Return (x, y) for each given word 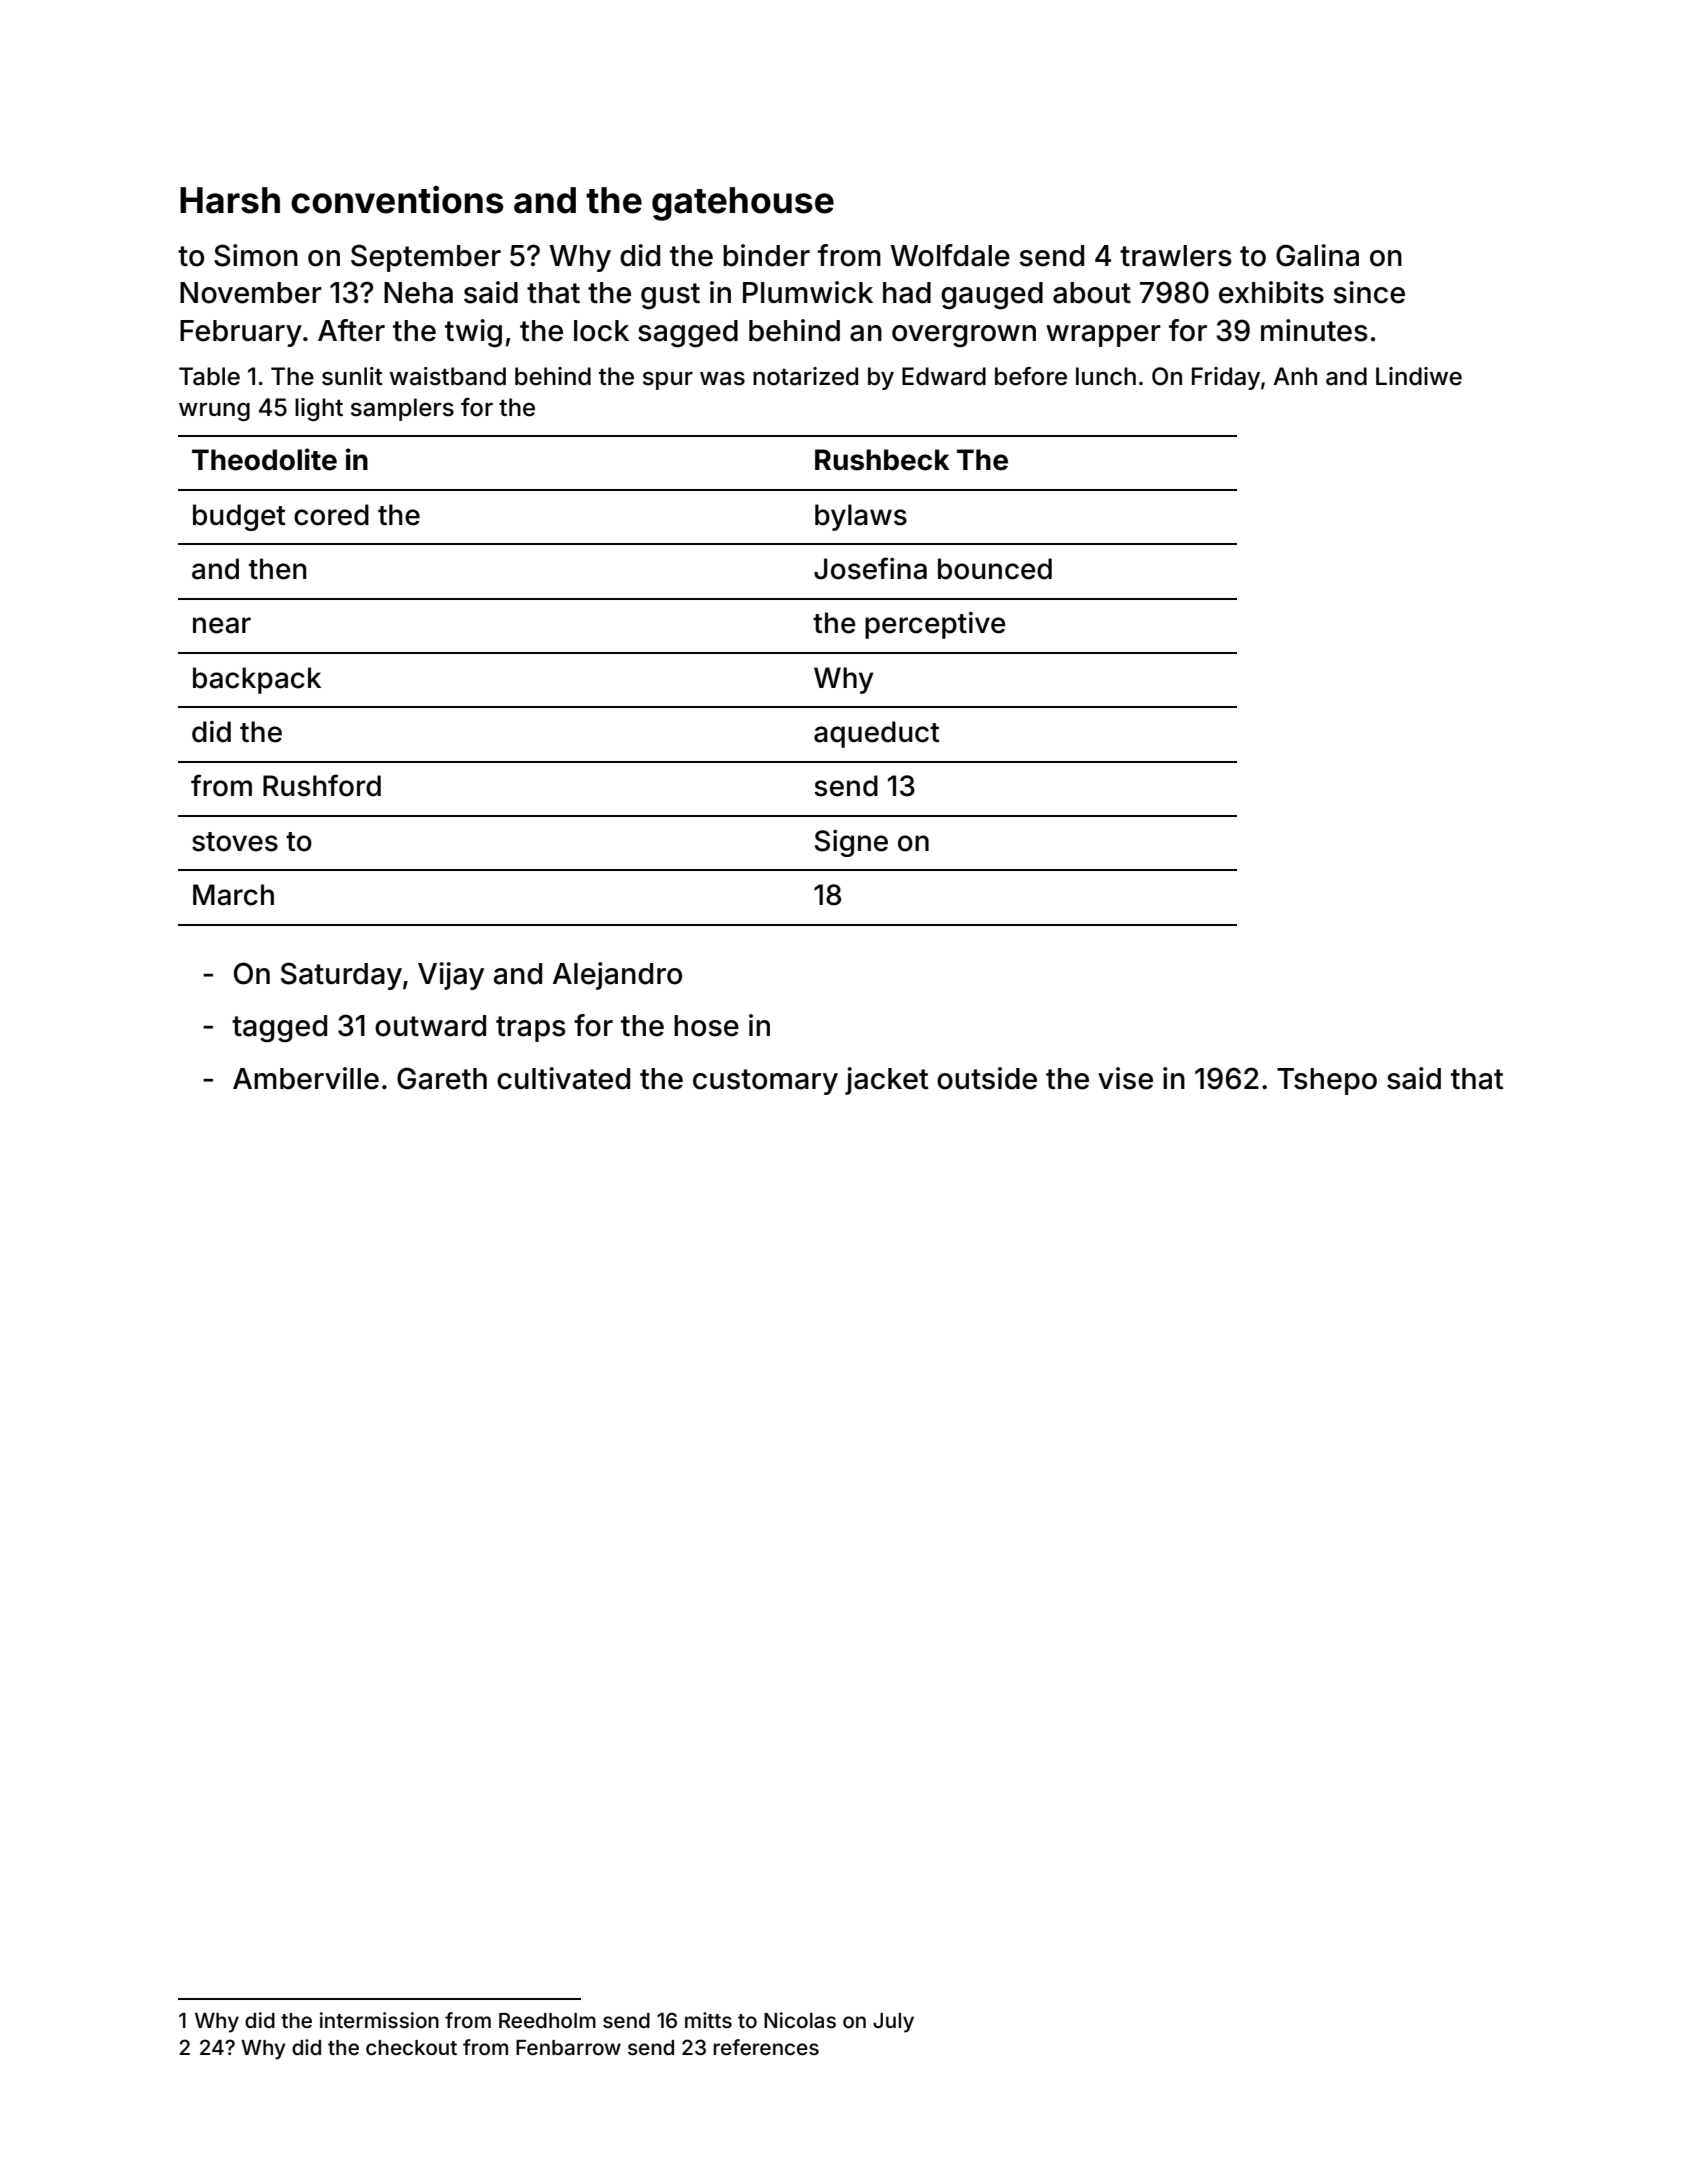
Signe (851, 843)
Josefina (870, 568)
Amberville (306, 1078)
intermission (379, 2020)
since (1369, 292)
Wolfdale (950, 255)
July (893, 2023)
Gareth (442, 1078)
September (426, 258)
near (222, 625)
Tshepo (1327, 1081)
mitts (708, 2020)
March (233, 895)
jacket (887, 1081)
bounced (995, 569)
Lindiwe (1419, 376)
